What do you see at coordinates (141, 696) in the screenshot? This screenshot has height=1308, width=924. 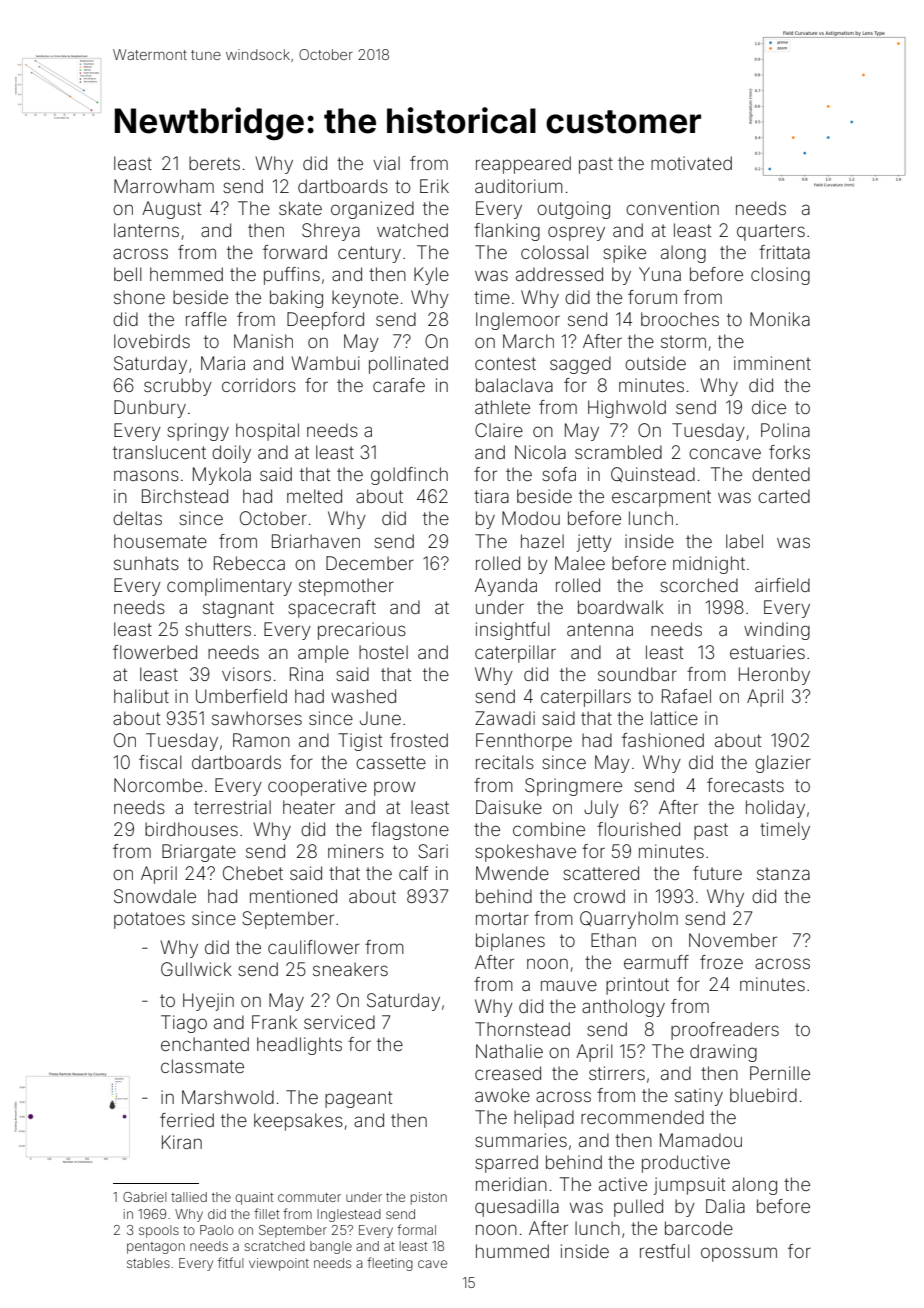 I see `halibut` at bounding box center [141, 696].
